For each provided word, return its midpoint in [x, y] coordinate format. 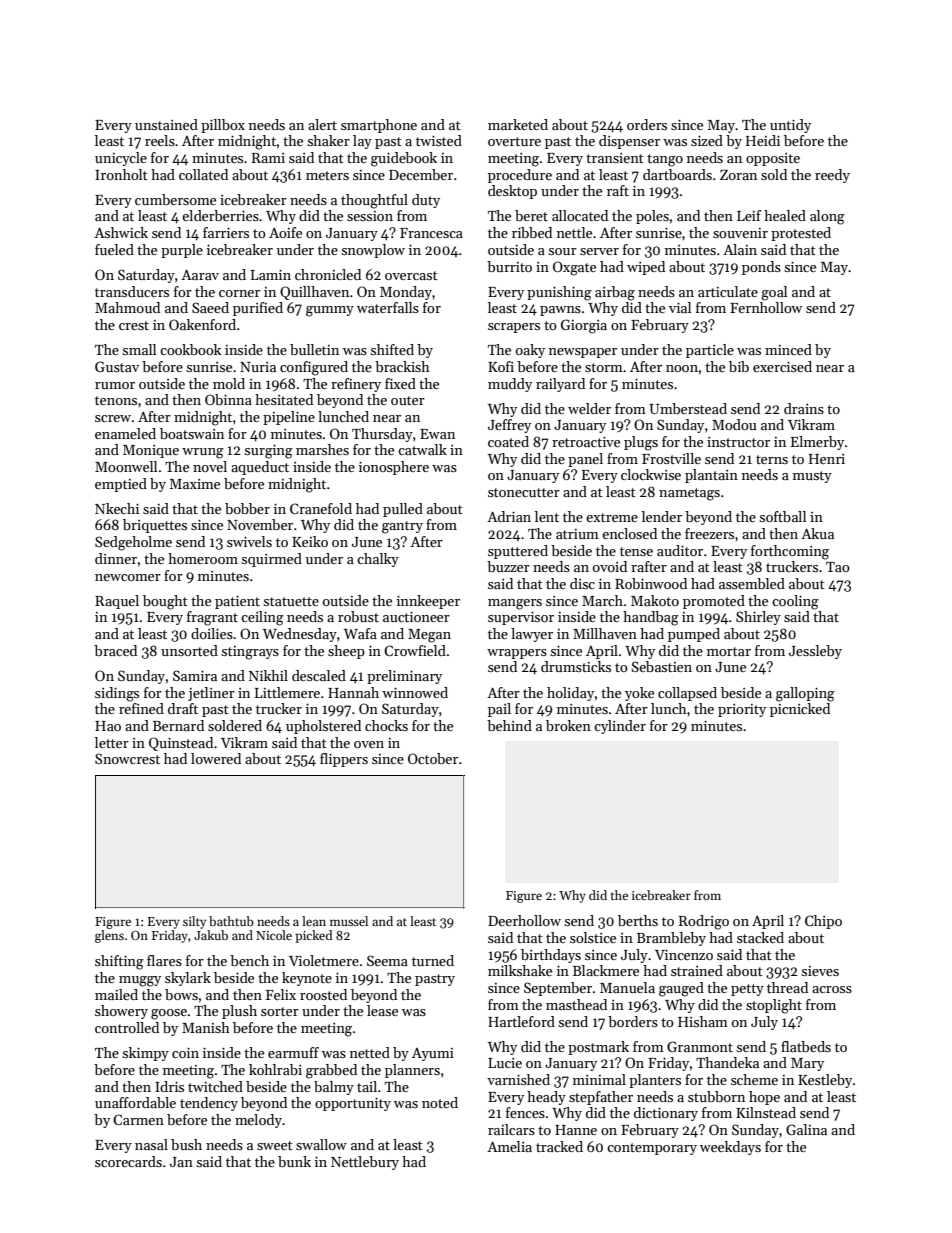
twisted [439, 140]
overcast [411, 275]
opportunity [353, 1104]
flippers [344, 760]
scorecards [128, 1161]
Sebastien [661, 666]
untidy [790, 126]
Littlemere [287, 692]
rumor [115, 385]
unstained [166, 124]
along [827, 217]
